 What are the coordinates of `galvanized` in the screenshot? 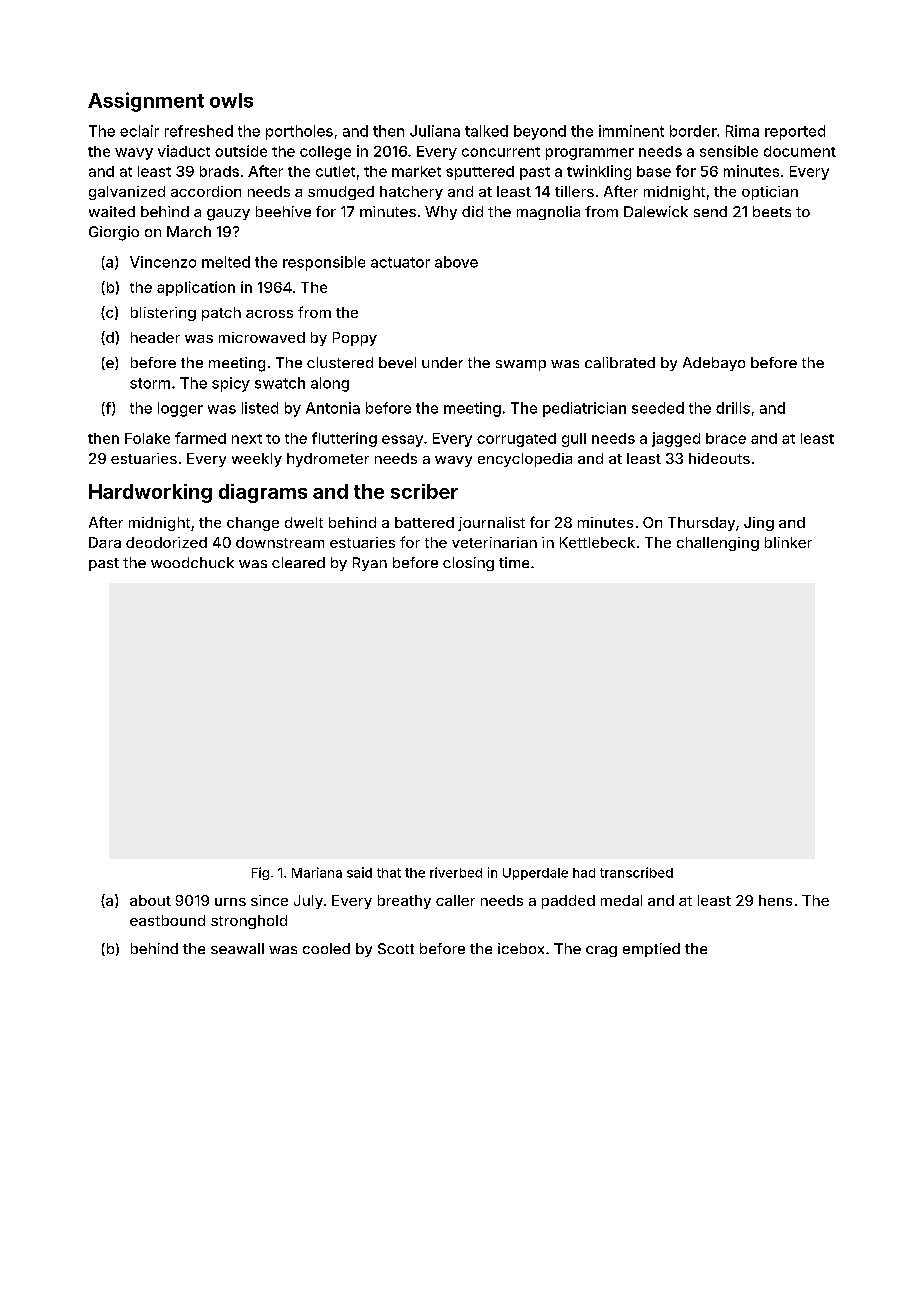 It's located at (127, 193).
